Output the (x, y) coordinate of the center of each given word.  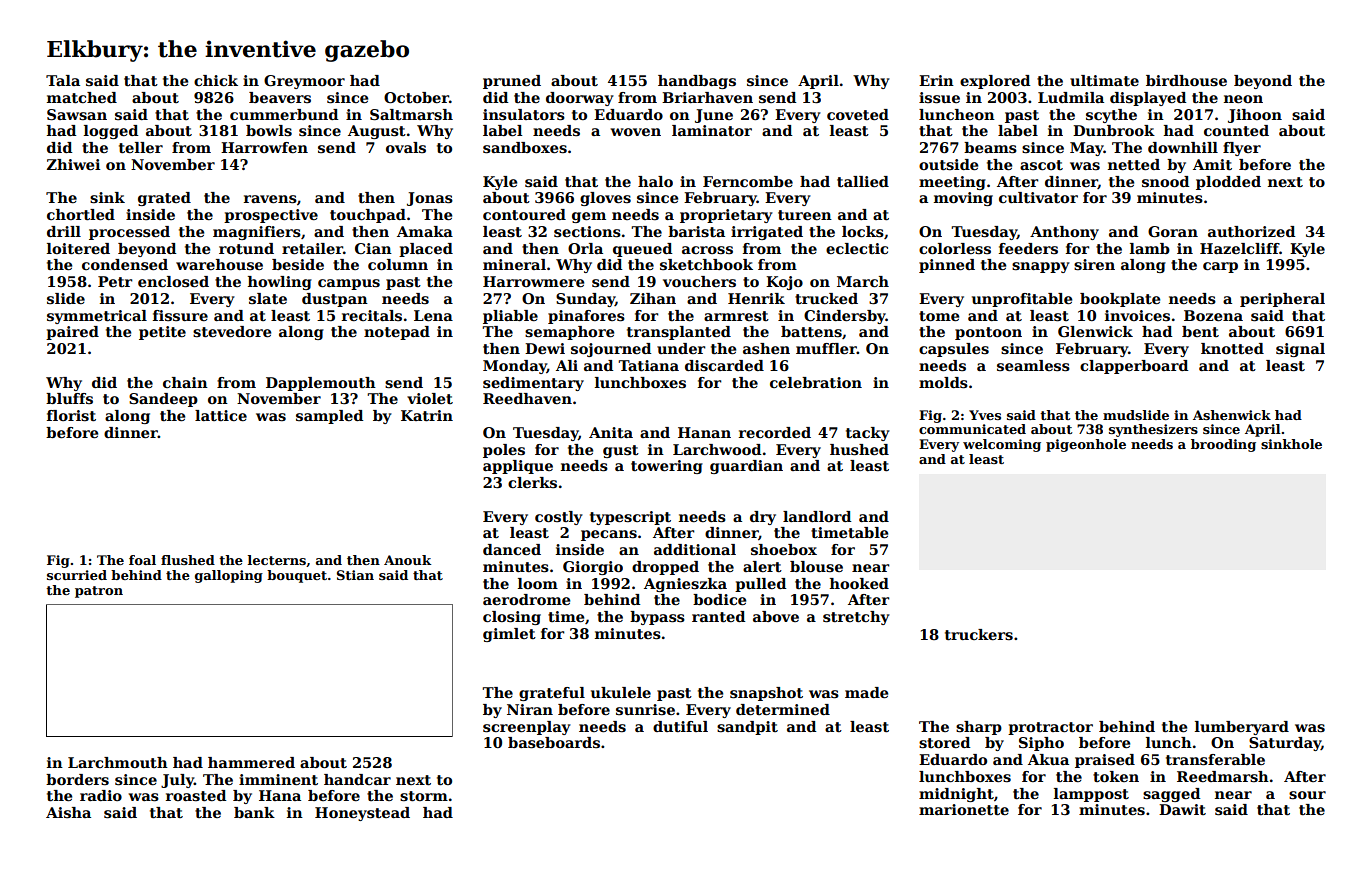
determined (783, 709)
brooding (1223, 445)
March (863, 281)
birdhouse (1186, 80)
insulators (524, 115)
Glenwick (1095, 331)
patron (99, 592)
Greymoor (304, 82)
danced (512, 549)
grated (164, 199)
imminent (278, 779)
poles (504, 451)
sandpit (747, 728)
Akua (1048, 759)
